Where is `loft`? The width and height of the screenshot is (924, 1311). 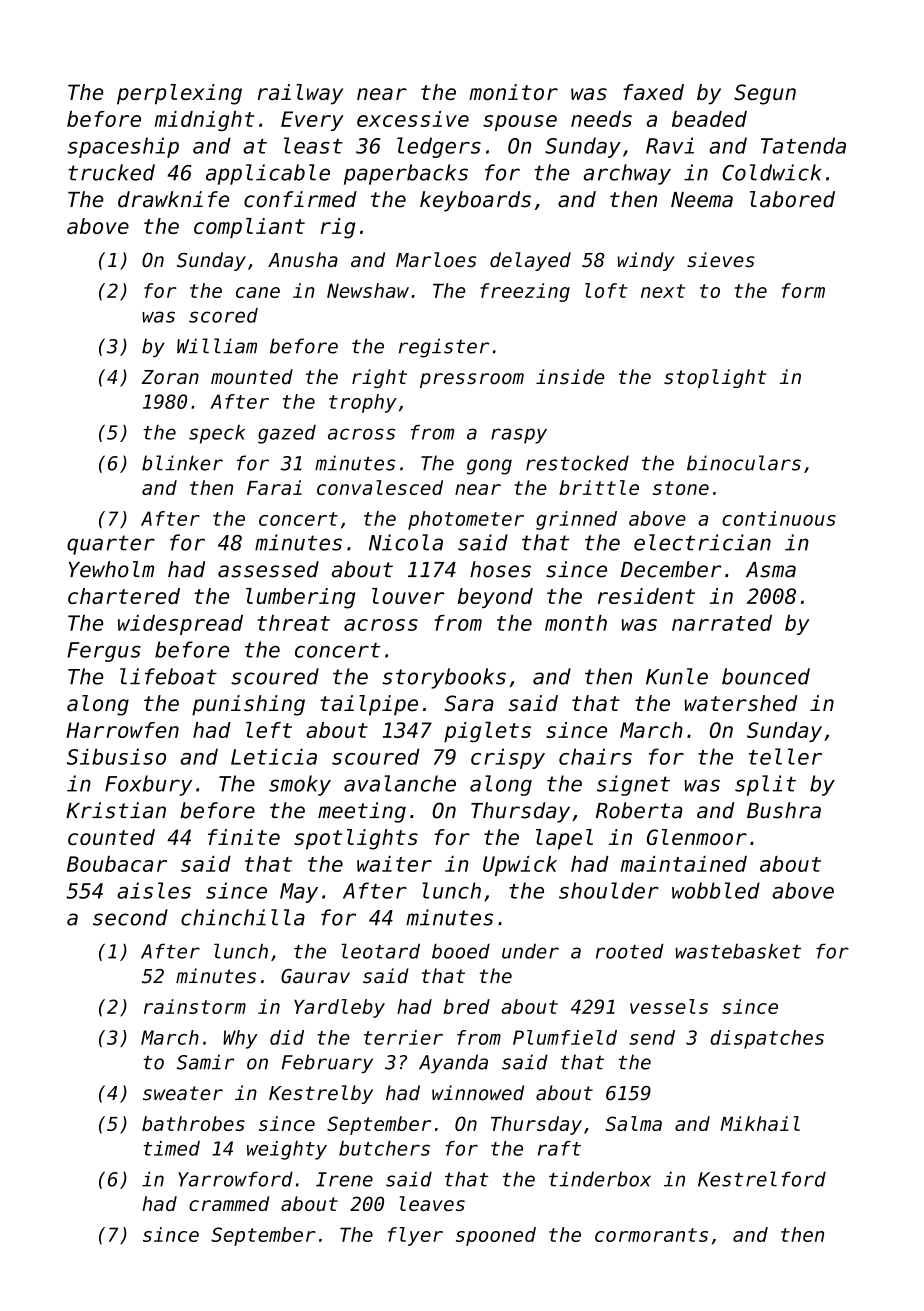
loft is located at coordinates (606, 290).
